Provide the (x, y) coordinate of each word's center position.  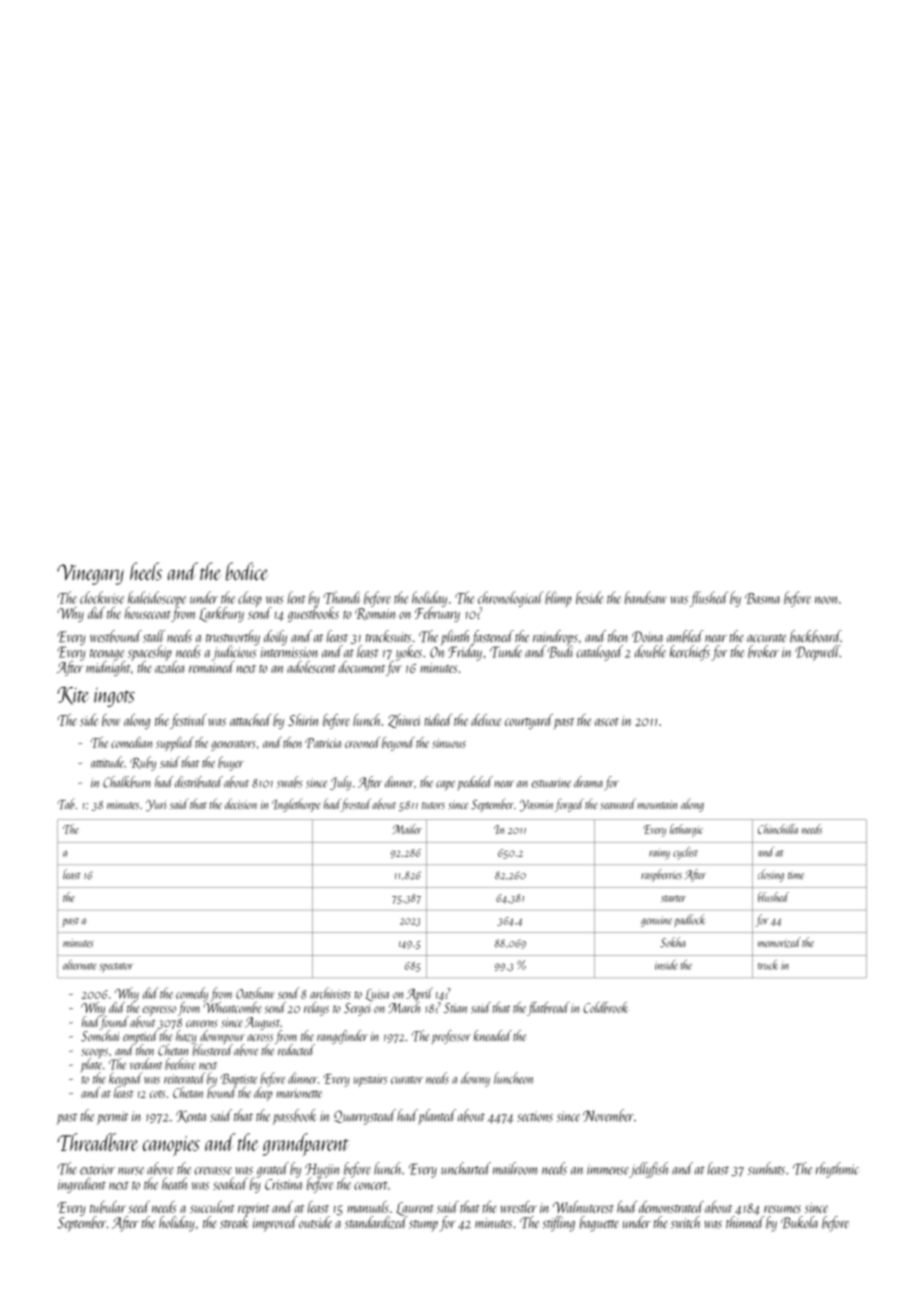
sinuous (449, 743)
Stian (455, 1008)
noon (826, 600)
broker (763, 651)
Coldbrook (606, 1007)
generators (233, 745)
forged (569, 805)
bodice (247, 571)
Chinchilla (778, 829)
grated (273, 1170)
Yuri (156, 806)
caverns (202, 1024)
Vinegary (90, 574)
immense (608, 1169)
